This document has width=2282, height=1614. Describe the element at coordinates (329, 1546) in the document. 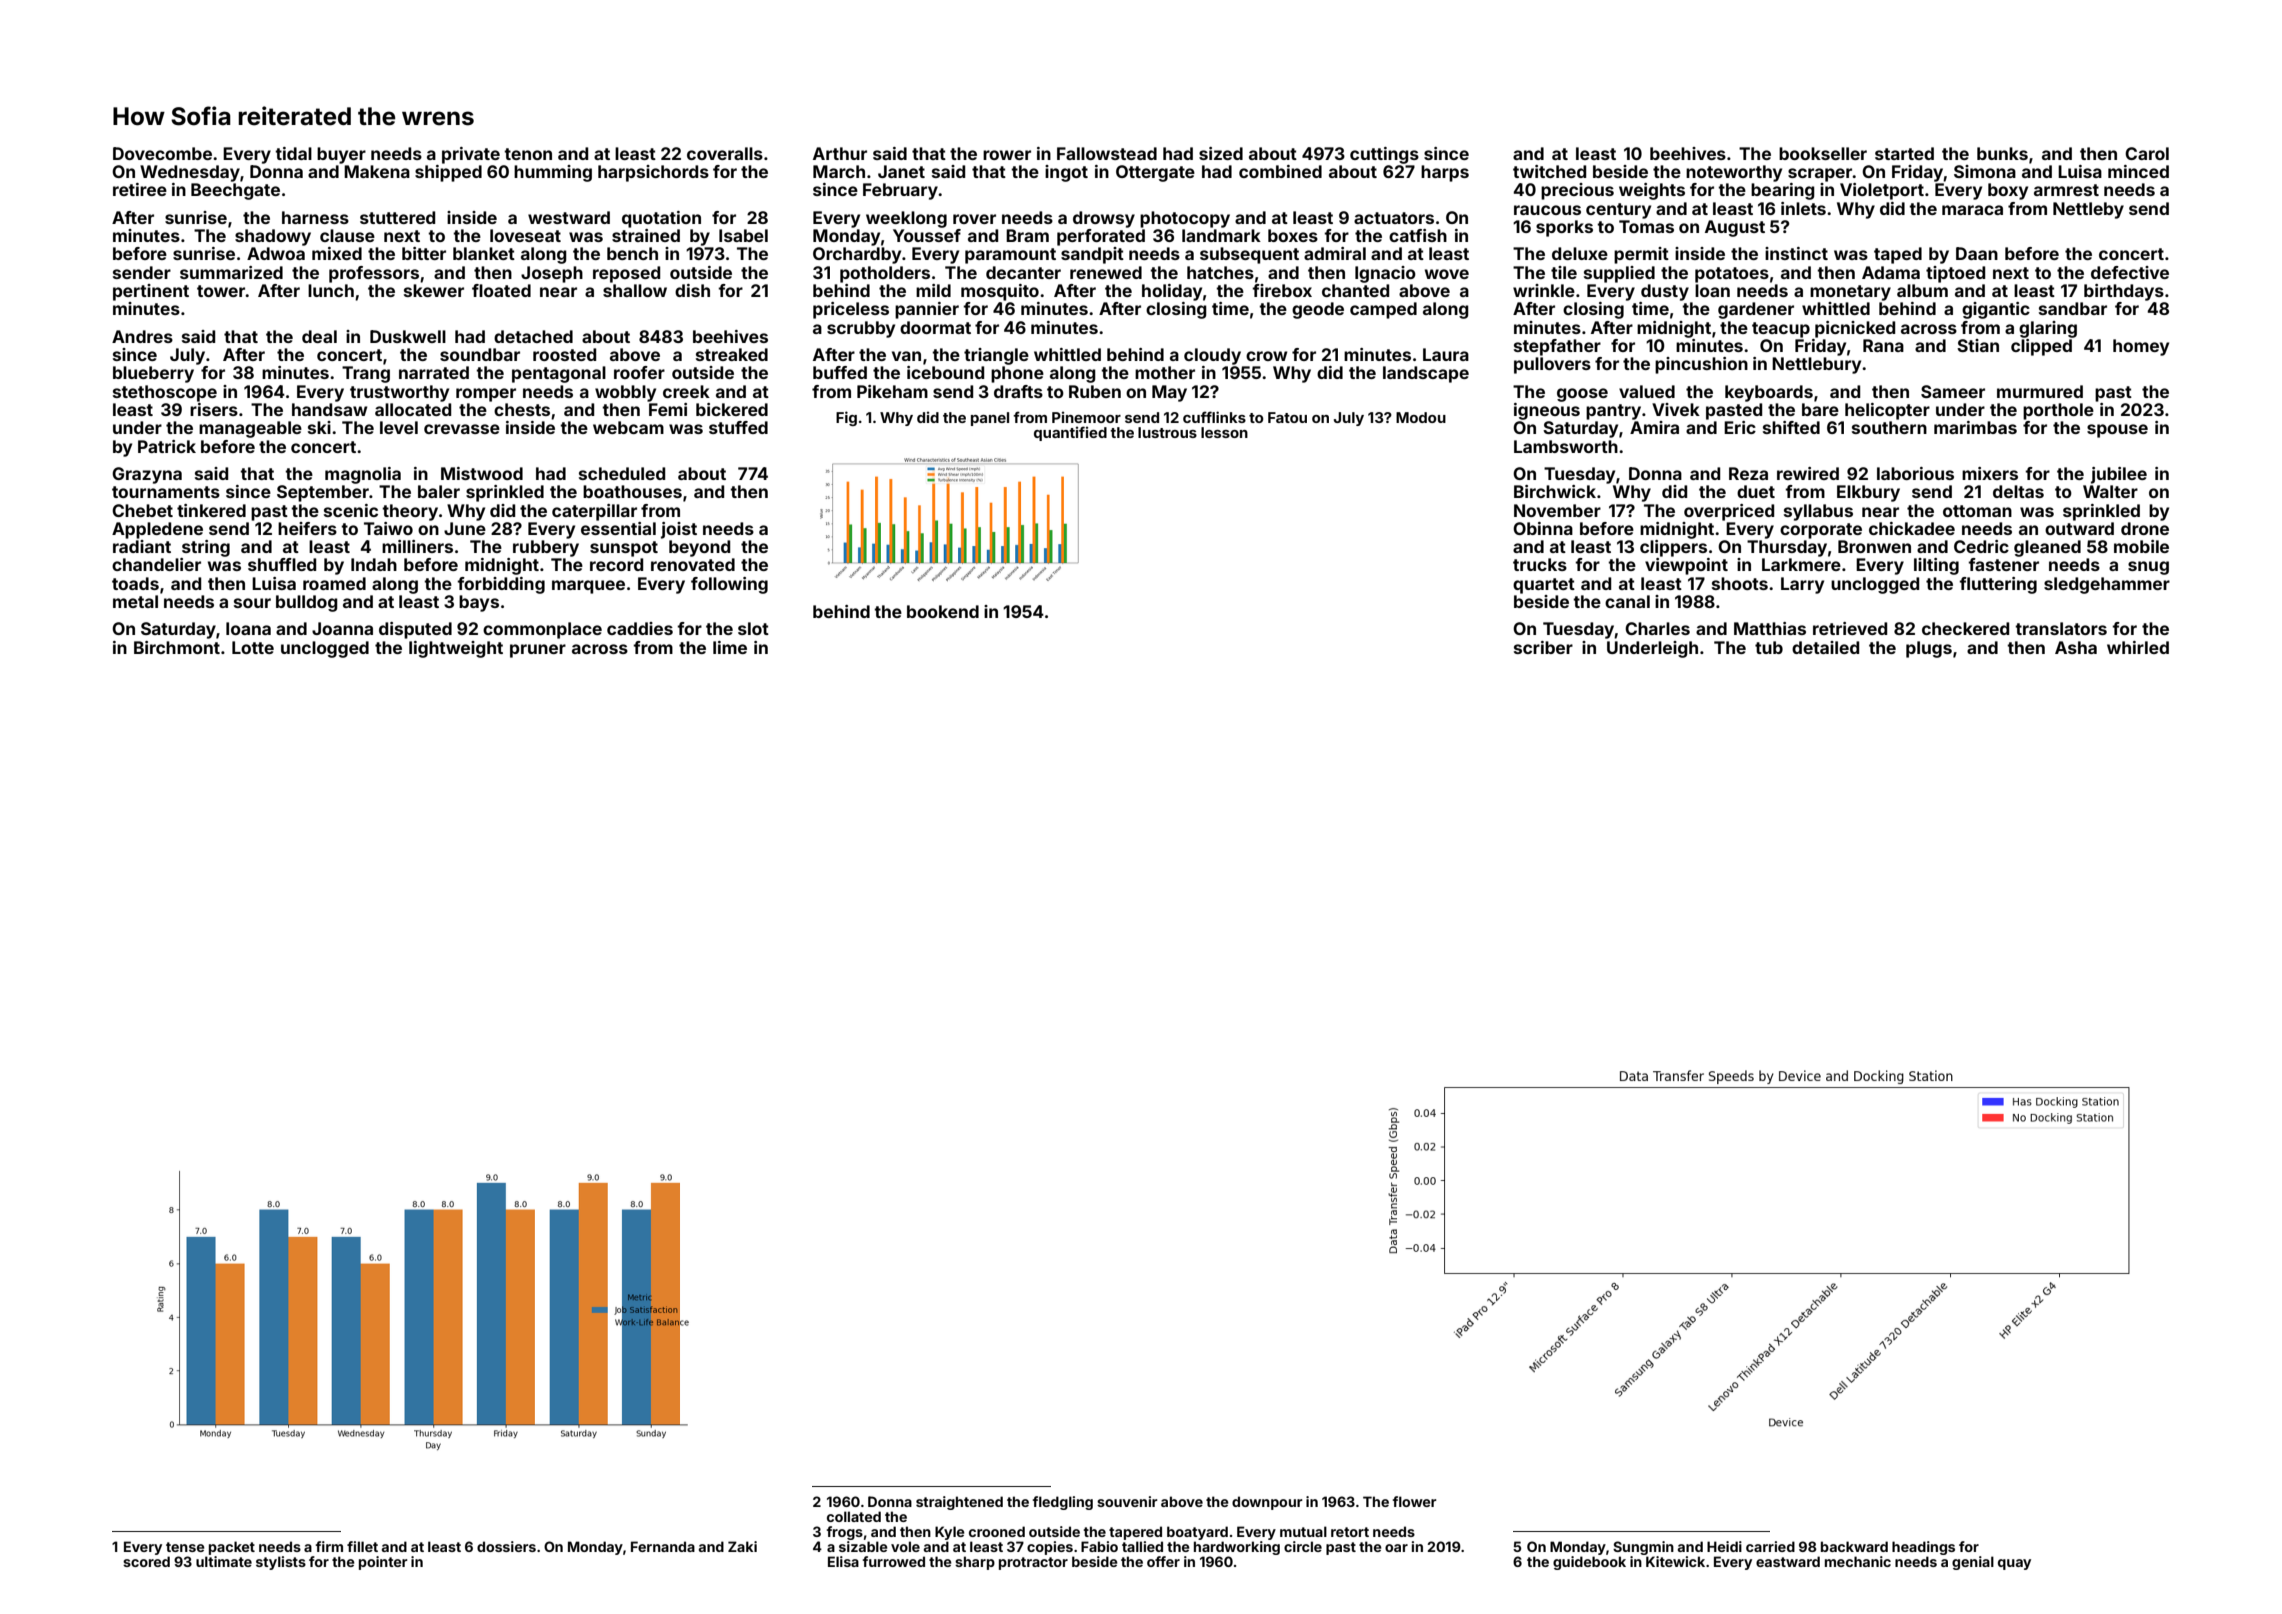

I see `firm` at that location.
